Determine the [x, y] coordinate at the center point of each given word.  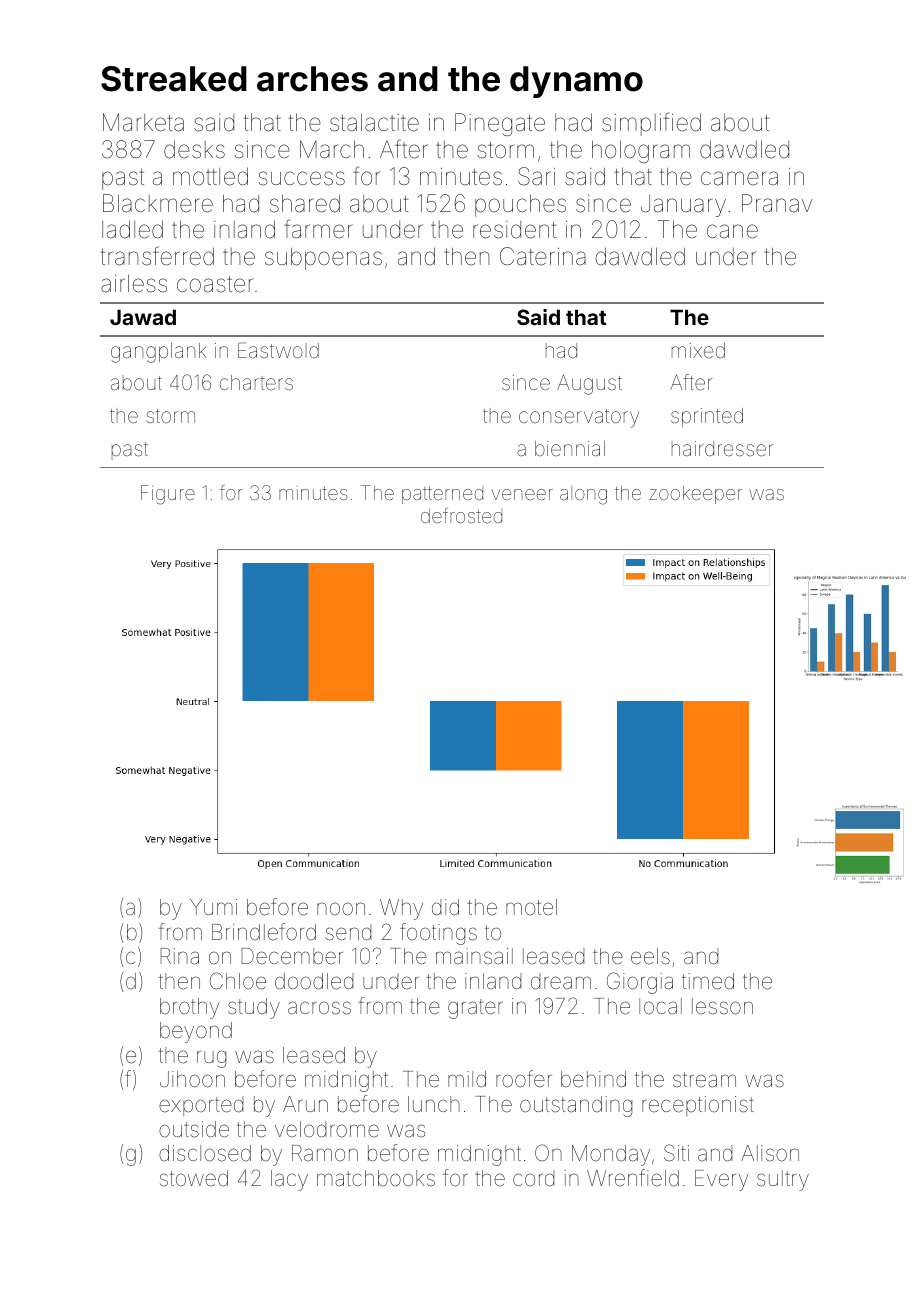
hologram [641, 151]
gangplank [159, 353]
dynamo [576, 82]
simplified [651, 124]
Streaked [174, 79]
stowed [194, 1178]
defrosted [461, 515]
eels [650, 956]
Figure [168, 495]
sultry [783, 1180]
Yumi [213, 907]
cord [533, 1178]
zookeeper [695, 494]
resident [515, 230]
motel [531, 907]
